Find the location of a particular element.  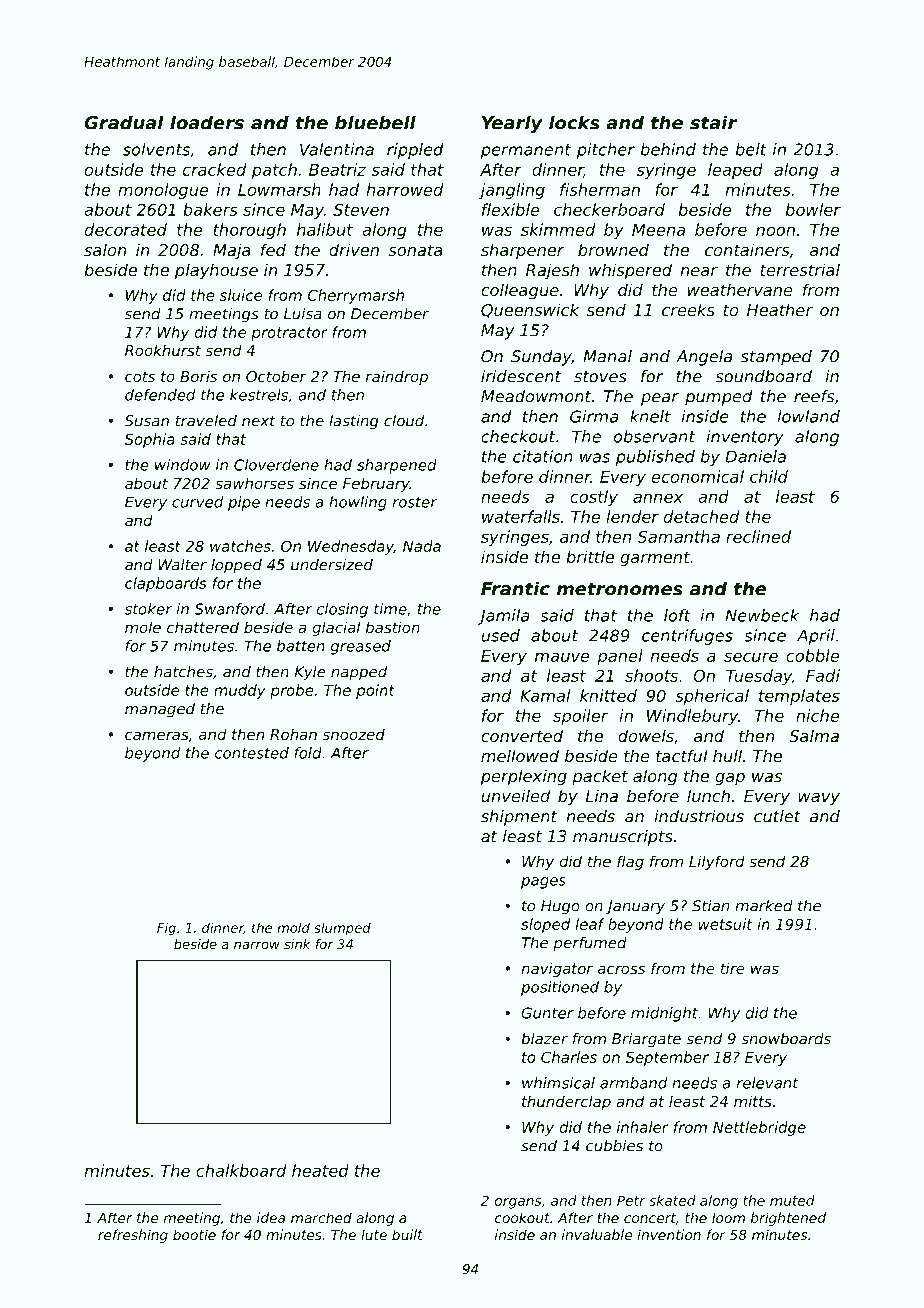

narrow is located at coordinates (257, 945).
